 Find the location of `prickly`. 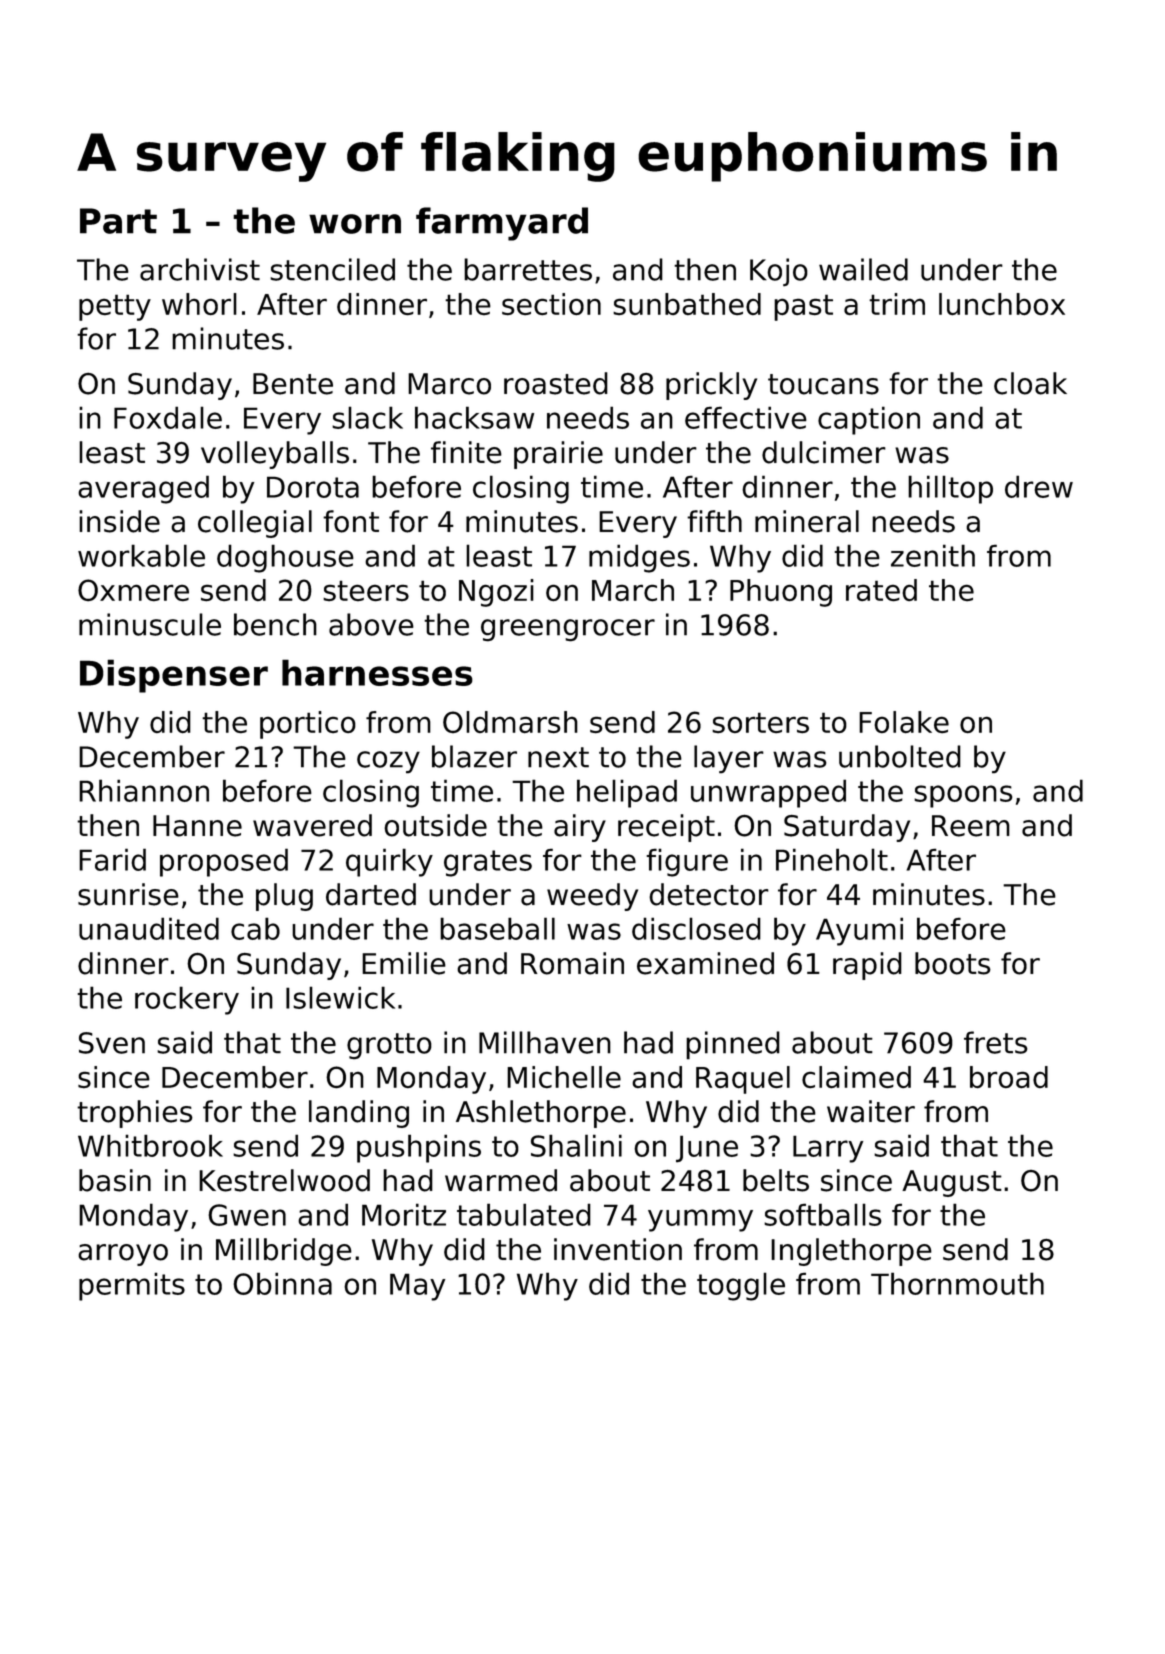

prickly is located at coordinates (711, 386).
